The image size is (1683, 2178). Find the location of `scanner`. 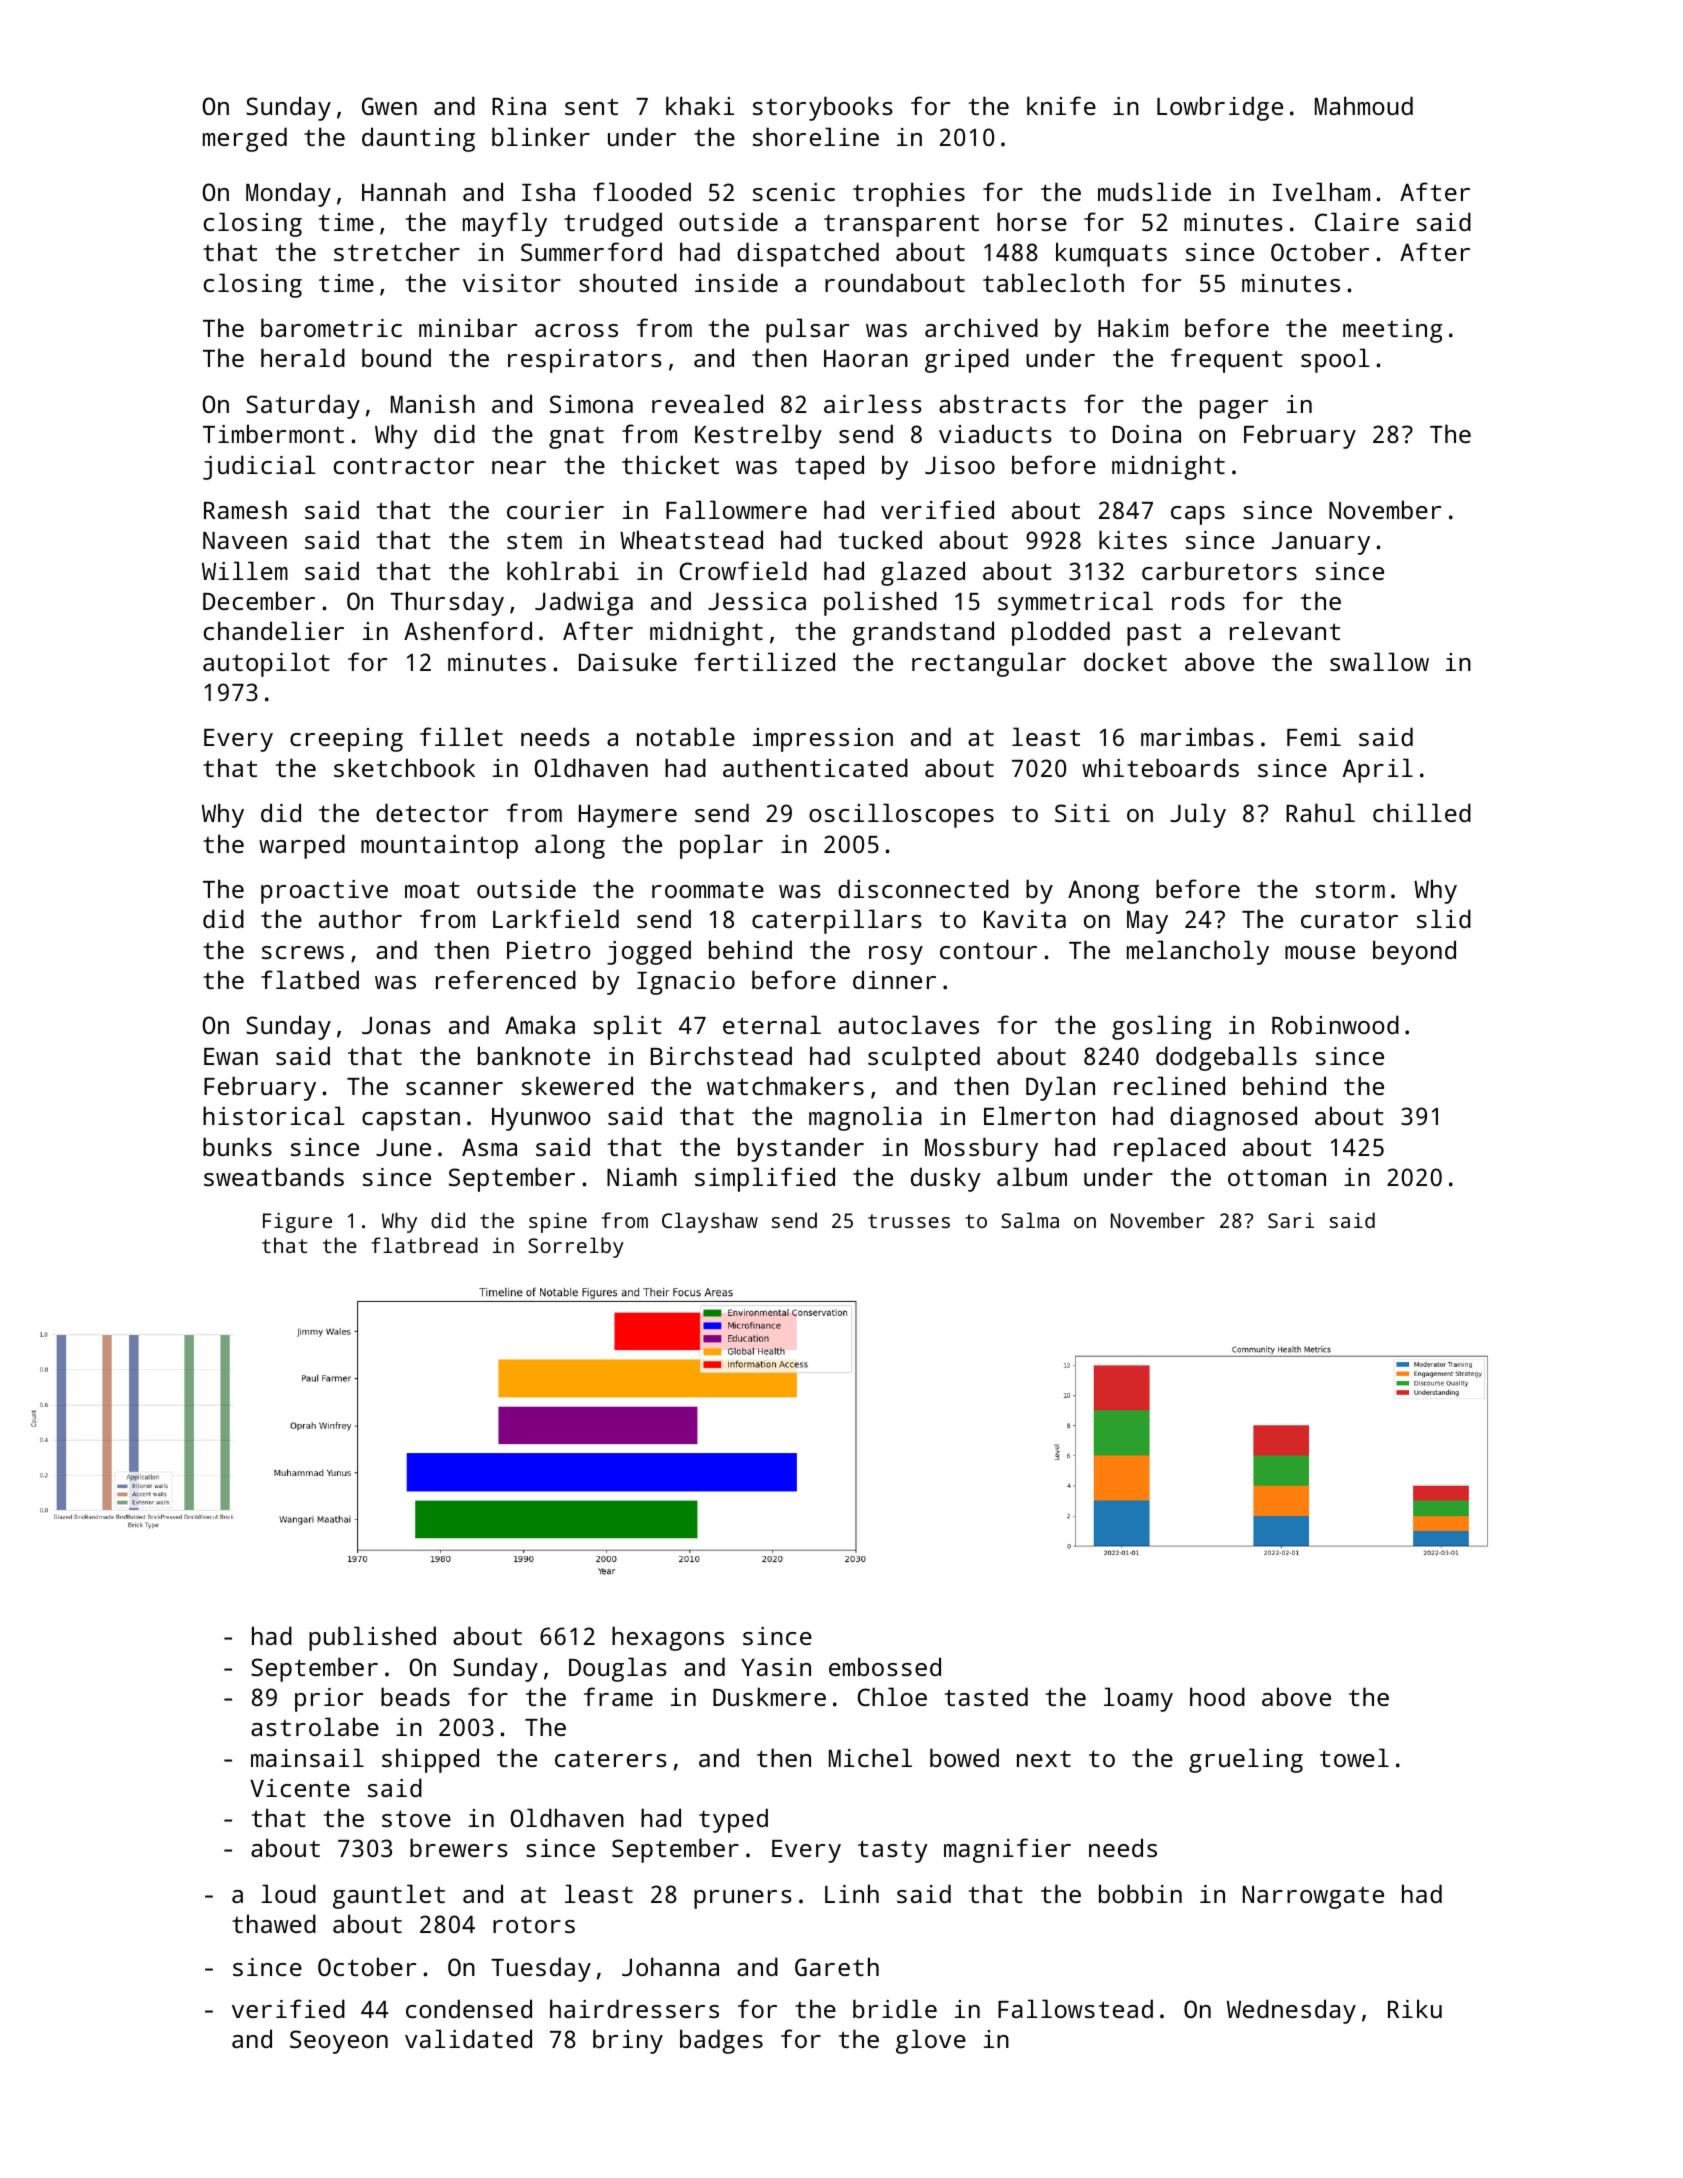

scanner is located at coordinates (454, 1088).
